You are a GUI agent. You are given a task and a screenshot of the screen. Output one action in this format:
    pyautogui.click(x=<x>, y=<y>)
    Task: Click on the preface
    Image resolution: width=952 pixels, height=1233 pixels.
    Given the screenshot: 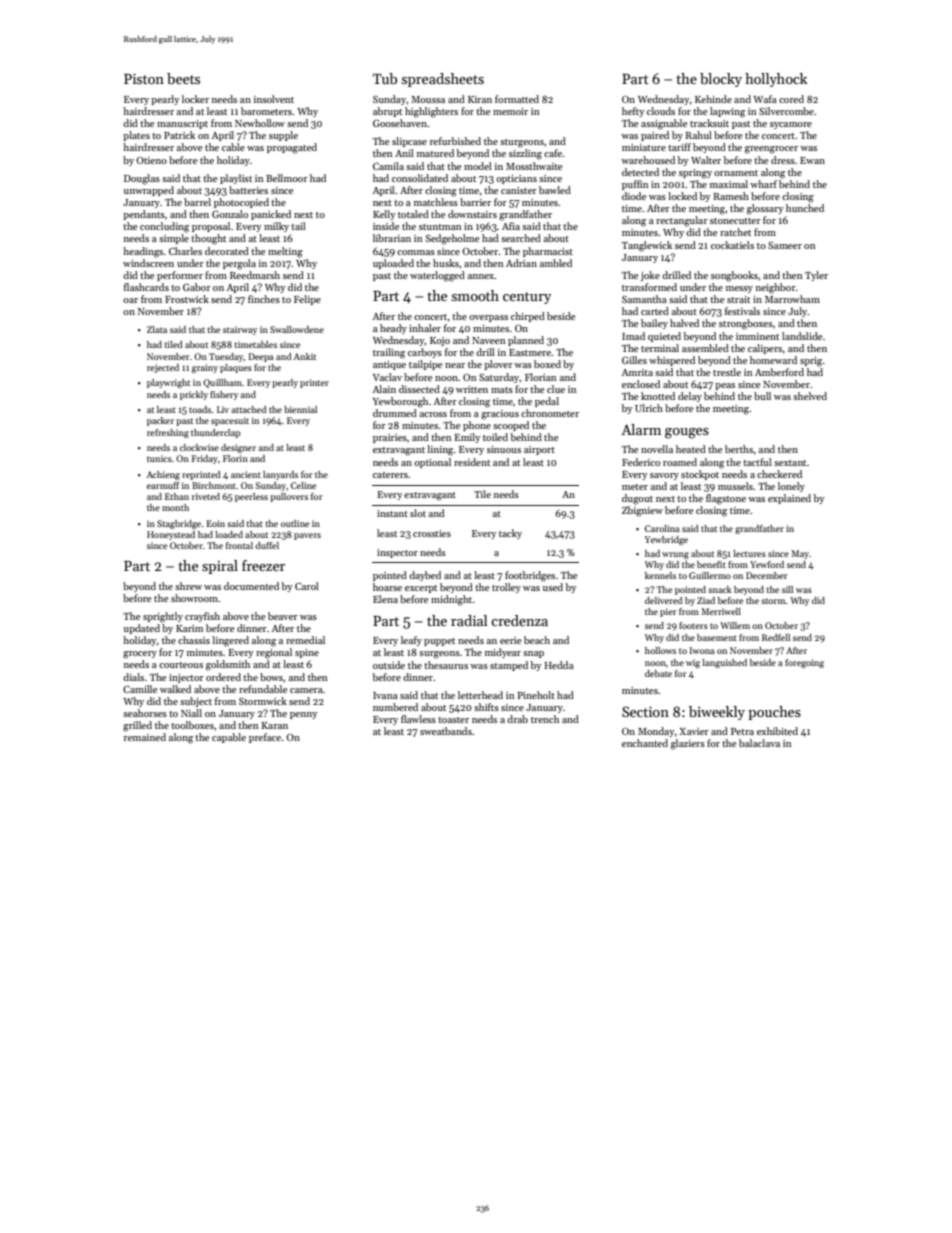 What is the action you would take?
    pyautogui.click(x=265, y=738)
